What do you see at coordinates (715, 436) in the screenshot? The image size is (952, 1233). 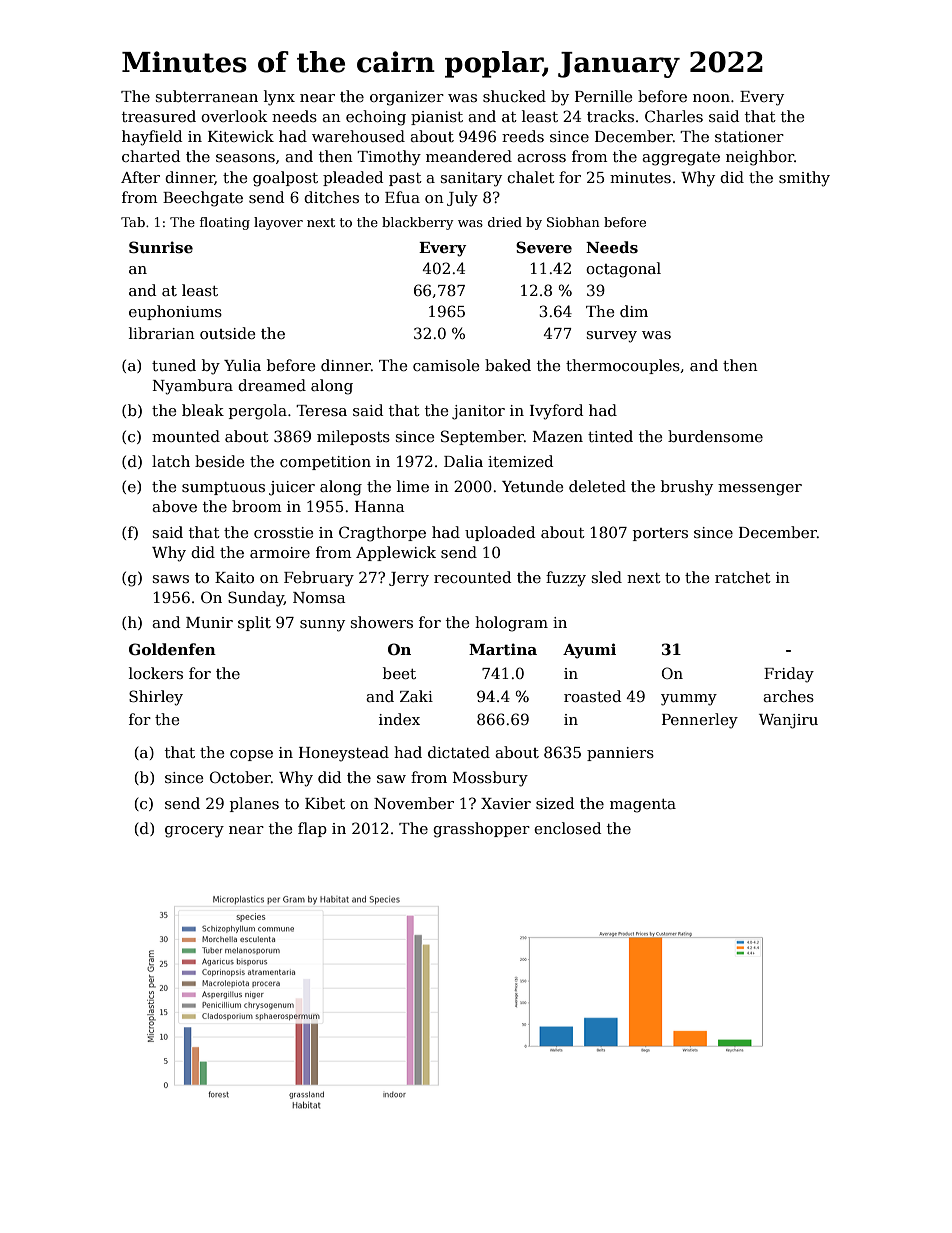 I see `burdensome` at bounding box center [715, 436].
